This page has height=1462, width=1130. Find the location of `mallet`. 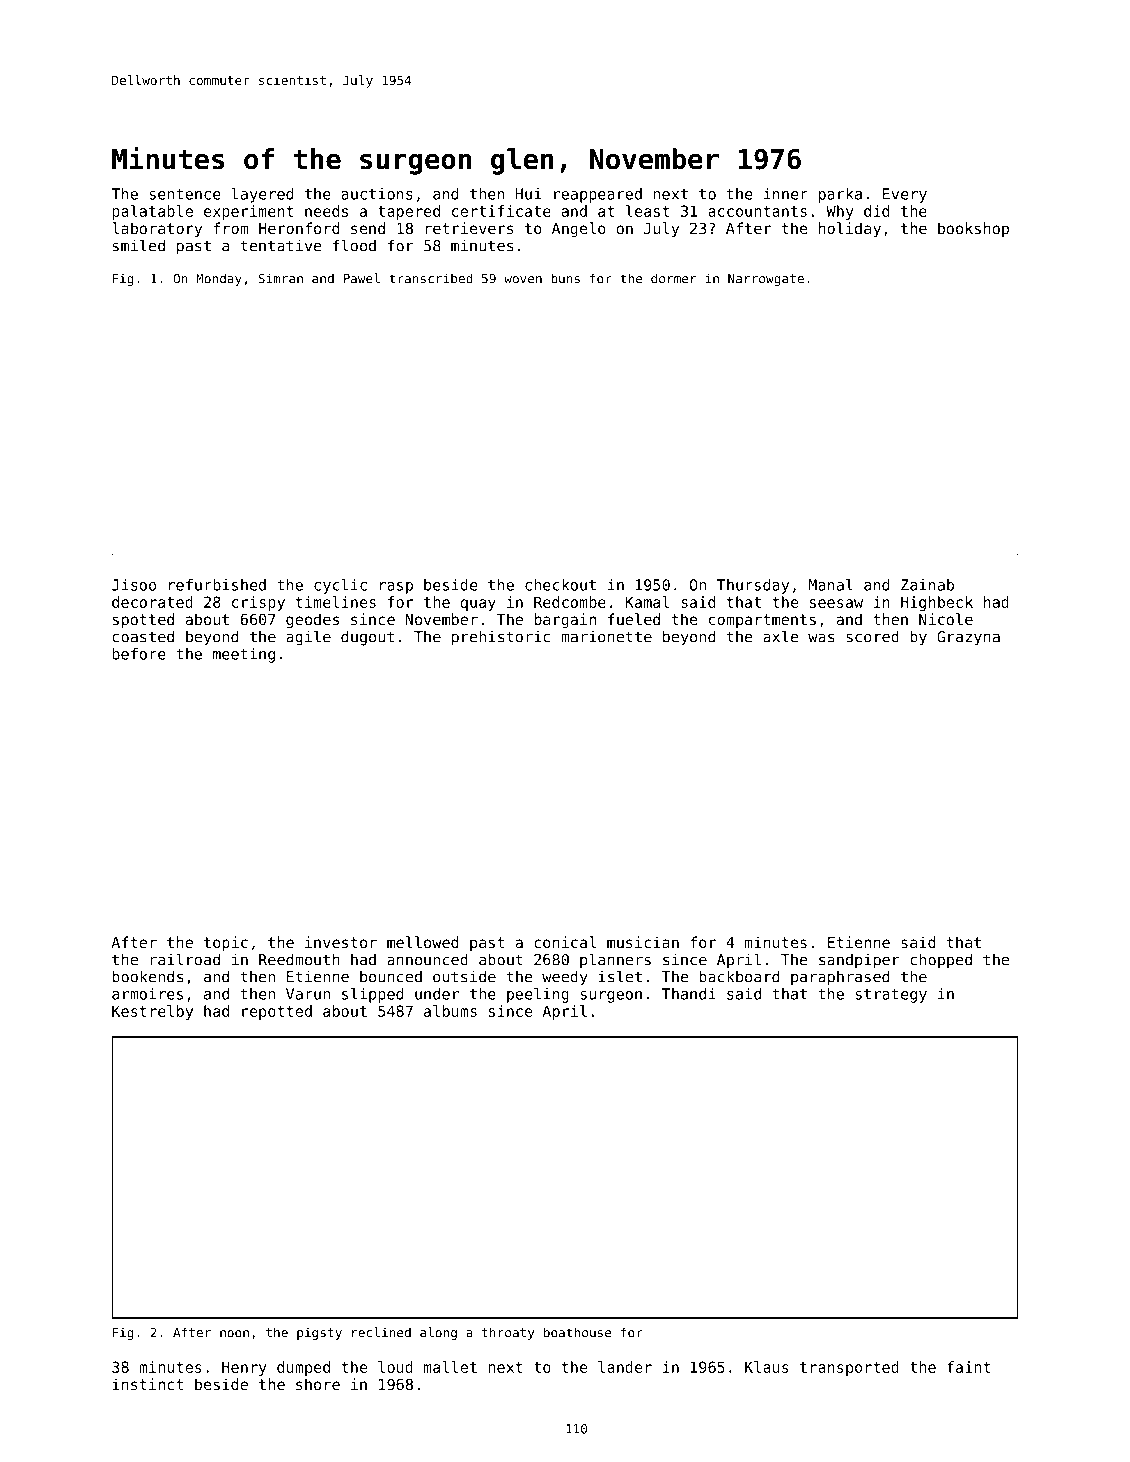

mallet is located at coordinates (450, 1367).
